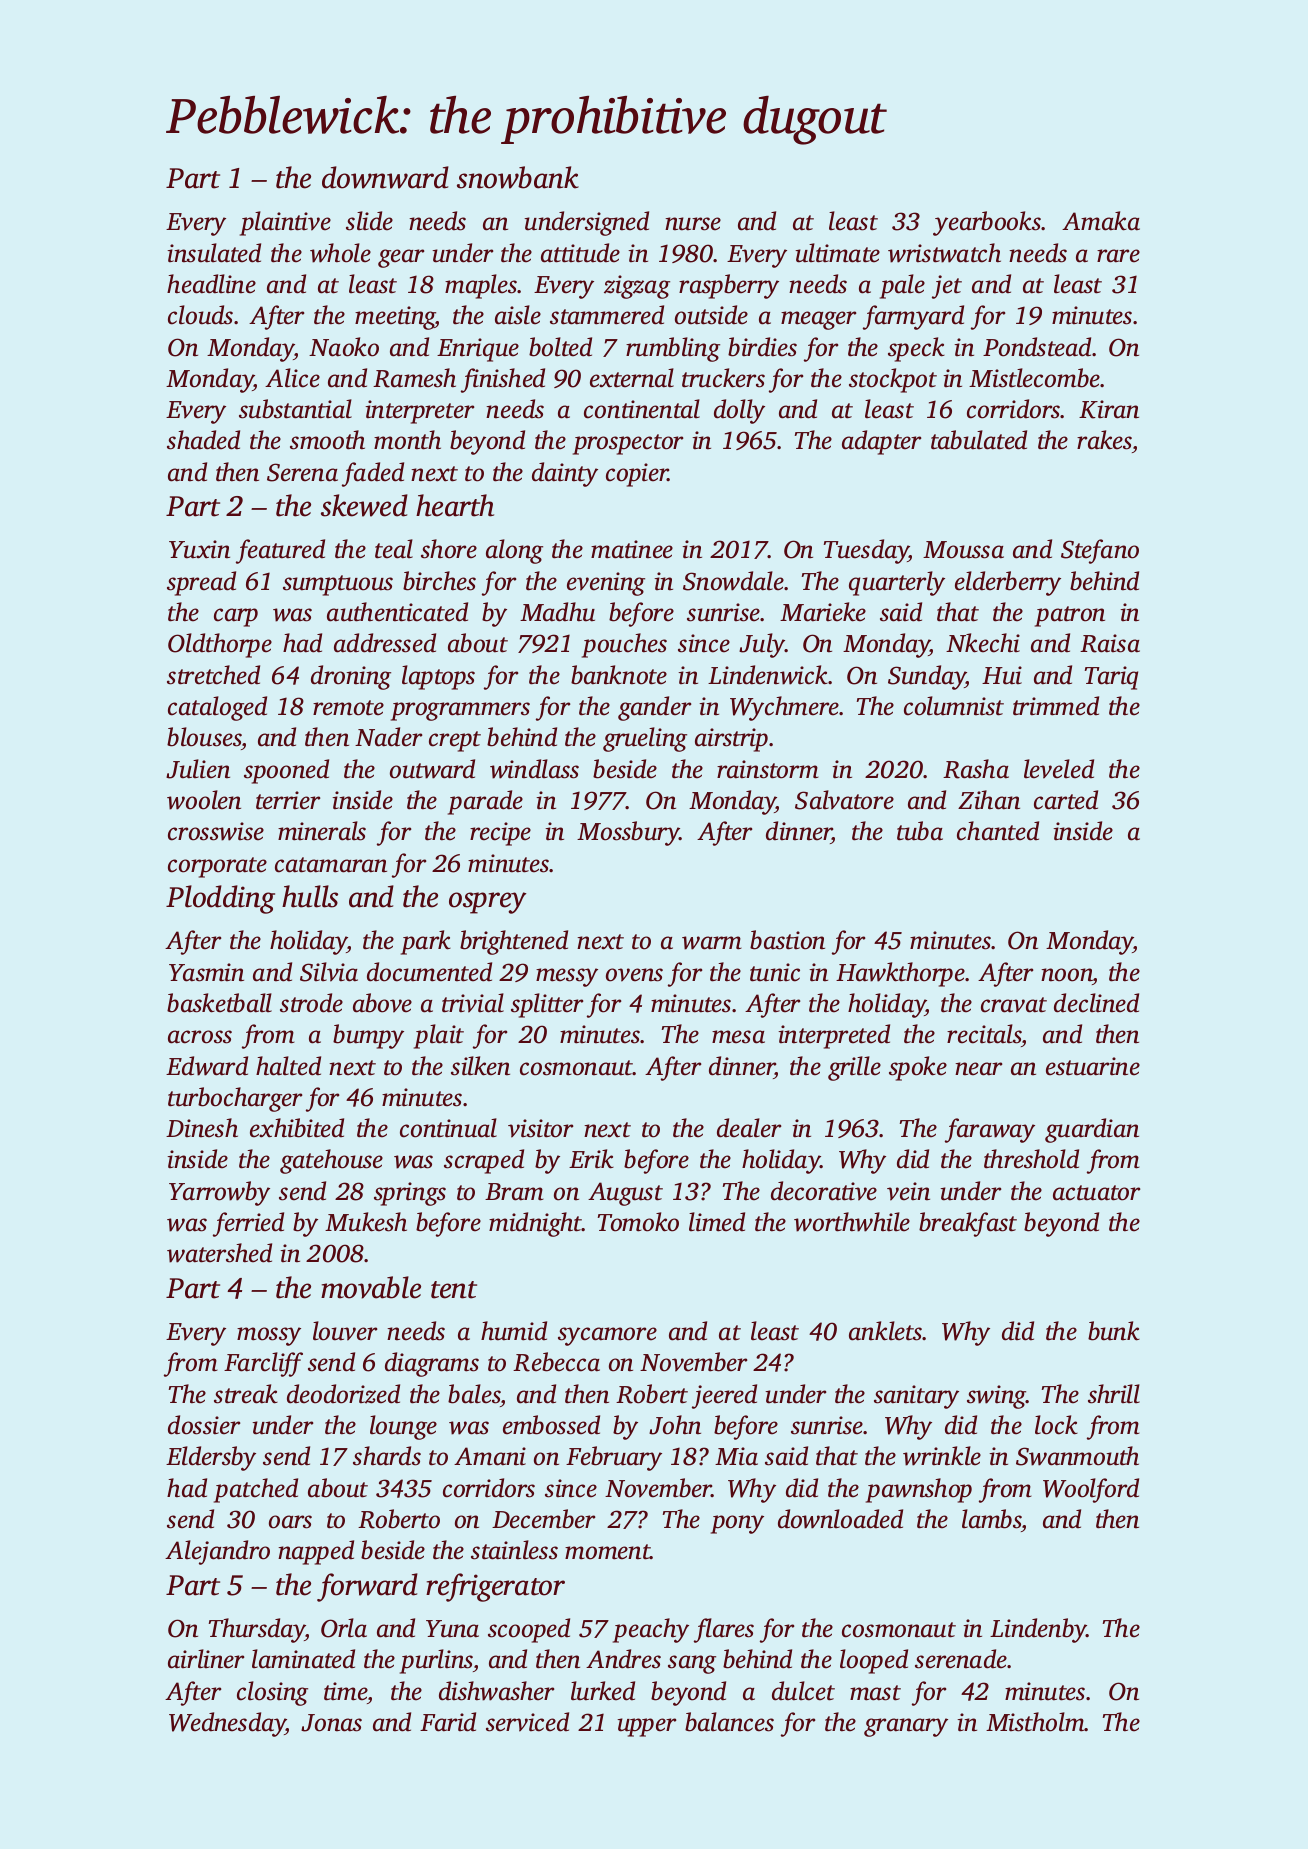 The image size is (1308, 1849). I want to click on serviced, so click(527, 1722).
